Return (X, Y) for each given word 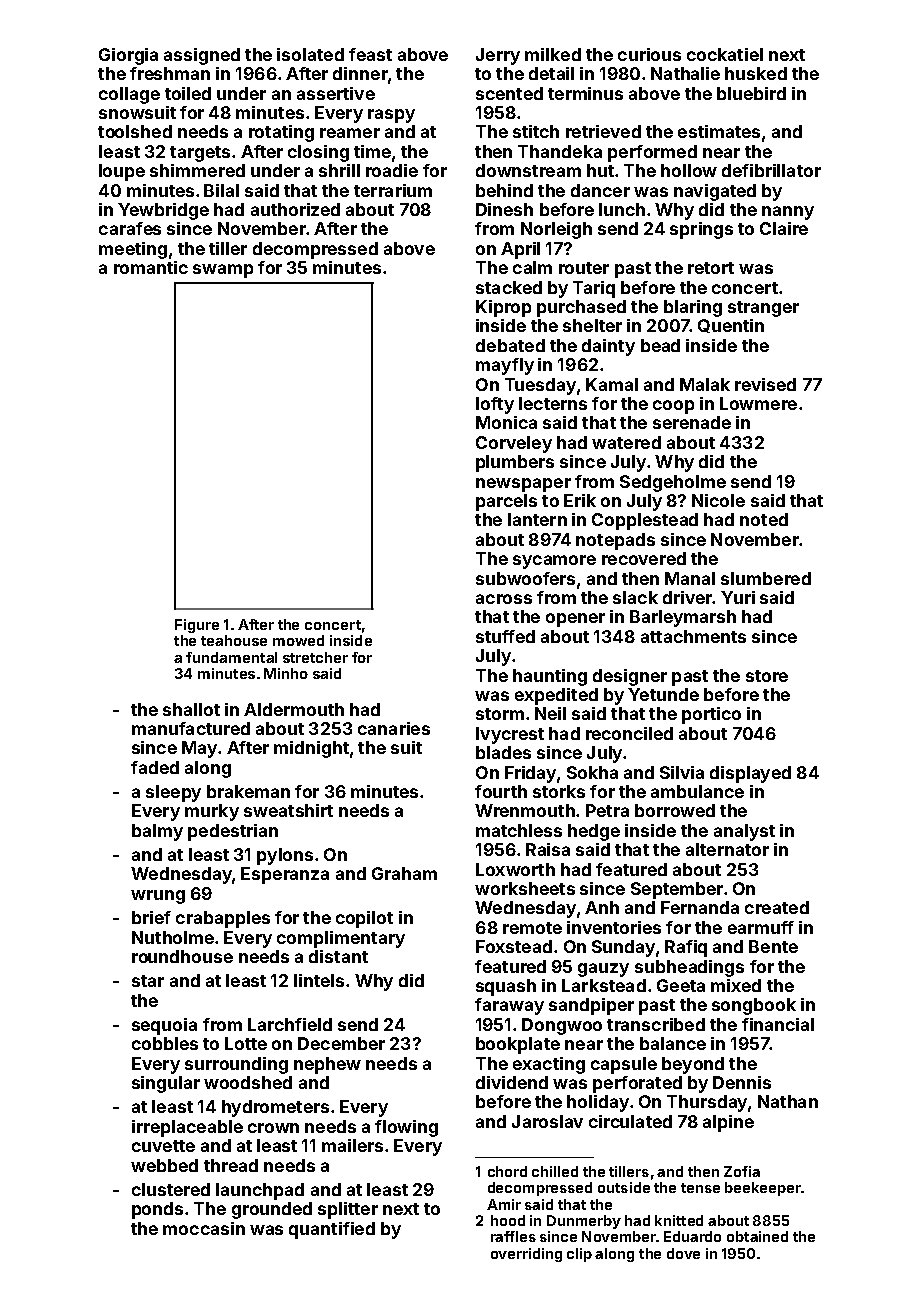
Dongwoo (562, 1026)
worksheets (525, 888)
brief (151, 917)
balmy (157, 832)
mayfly (505, 366)
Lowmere (758, 403)
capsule (624, 1065)
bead (660, 345)
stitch (536, 131)
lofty (495, 405)
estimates (719, 131)
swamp (223, 271)
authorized (295, 209)
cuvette (163, 1146)
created (777, 907)
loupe (122, 172)
